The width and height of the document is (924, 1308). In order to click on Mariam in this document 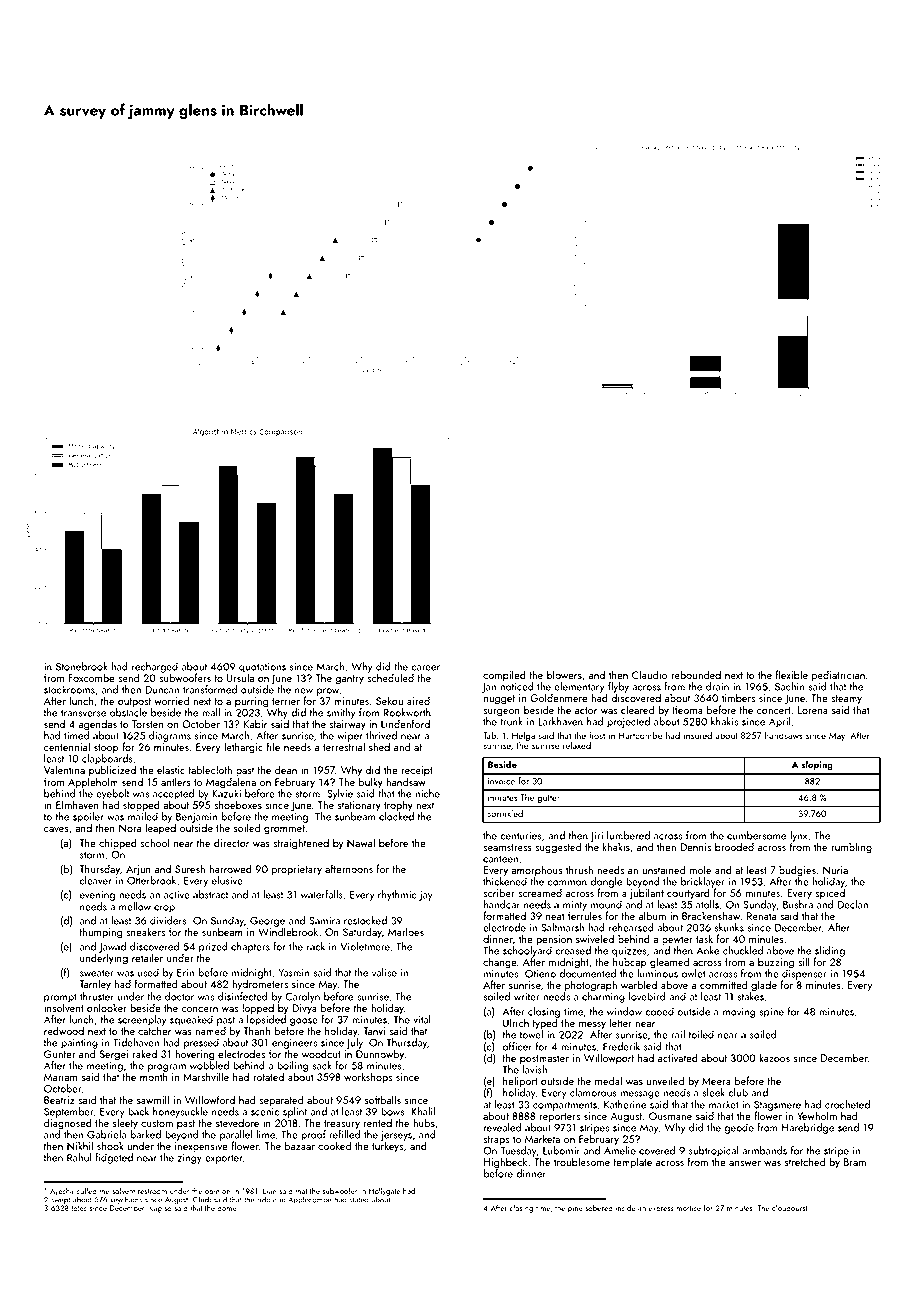, I will do `click(61, 1077)`.
